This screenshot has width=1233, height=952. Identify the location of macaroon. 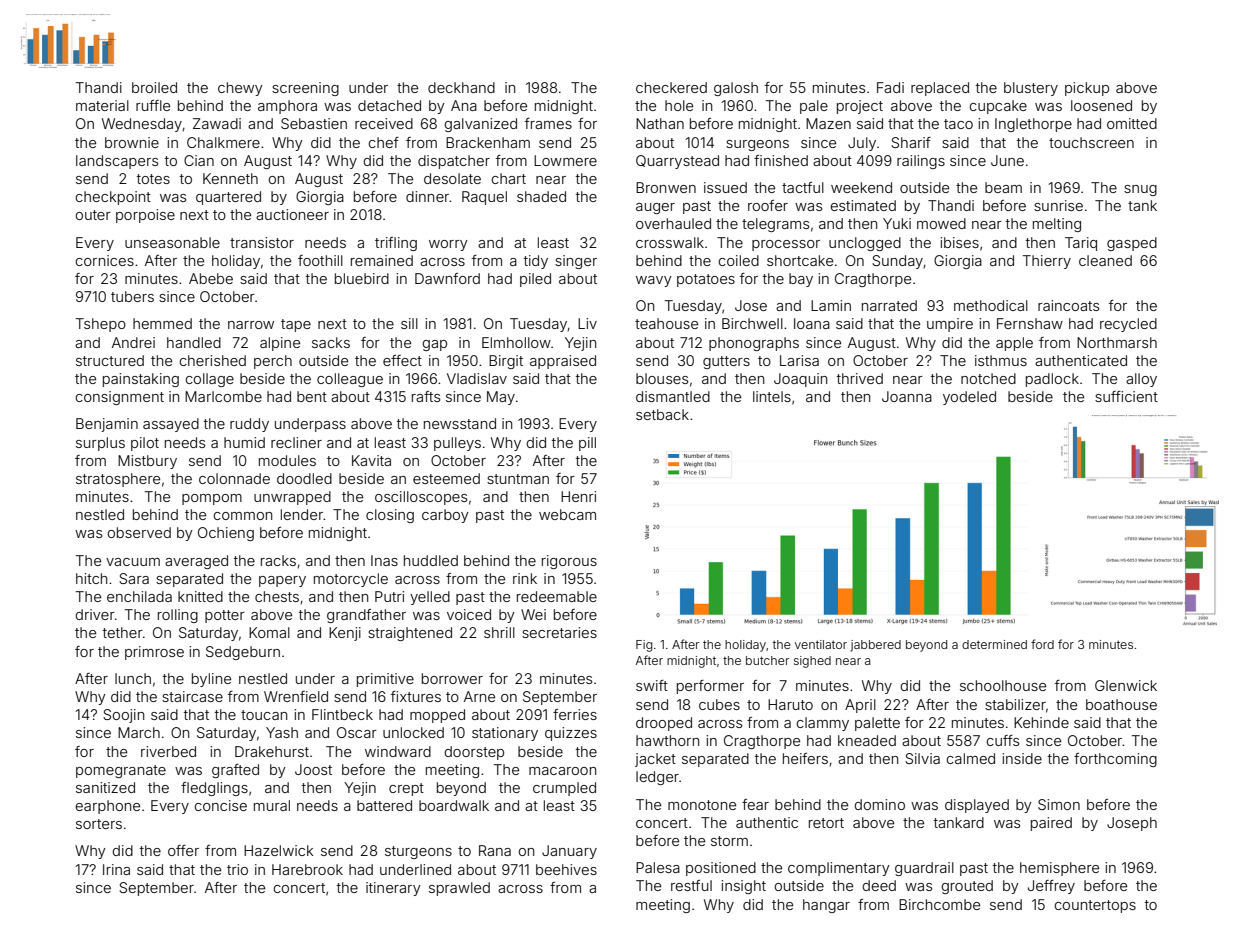
(562, 771).
